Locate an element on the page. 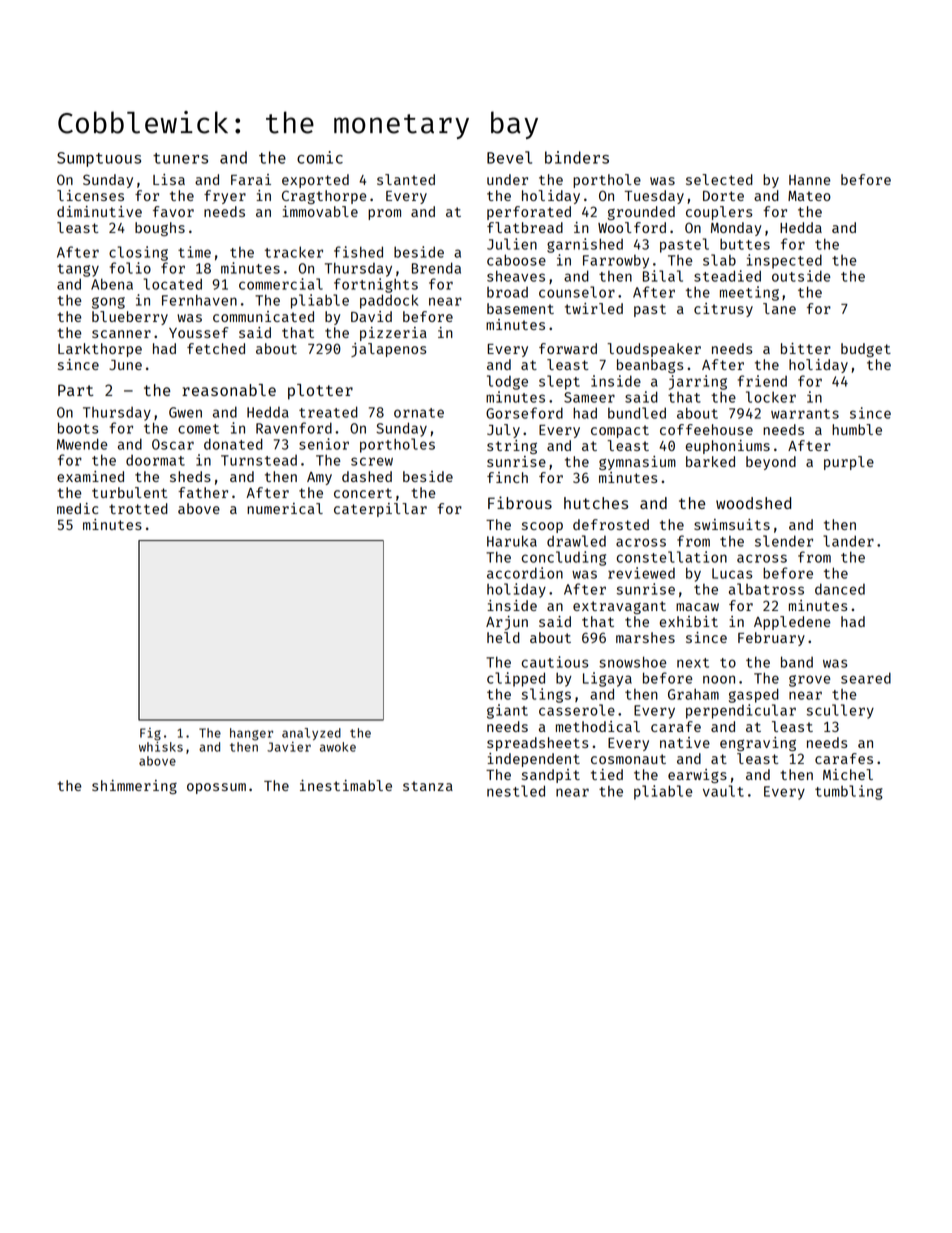 The height and width of the document is (1233, 952). Abena is located at coordinates (112, 284).
